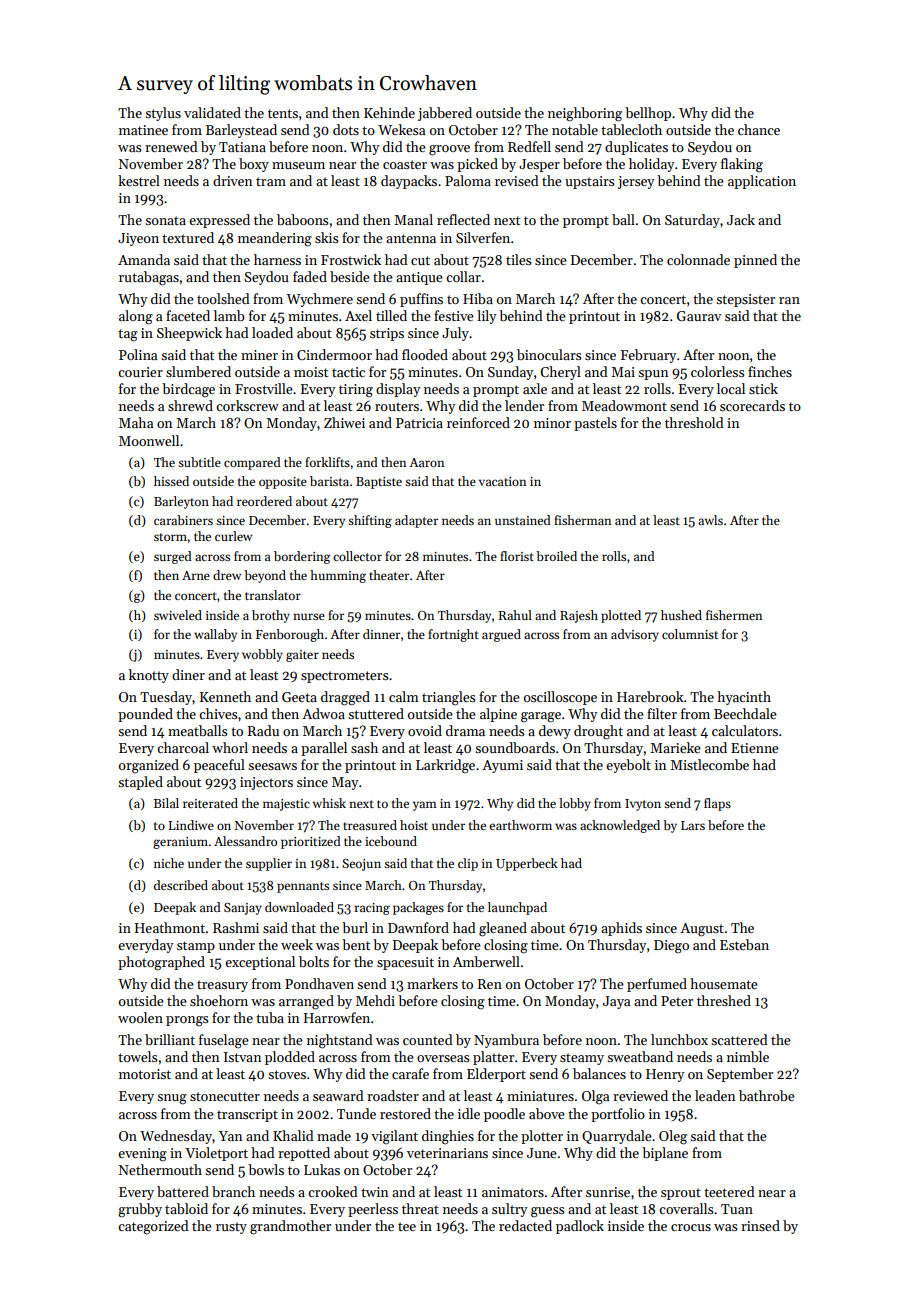  Describe the element at coordinates (694, 422) in the page. I see `threshold` at that location.
